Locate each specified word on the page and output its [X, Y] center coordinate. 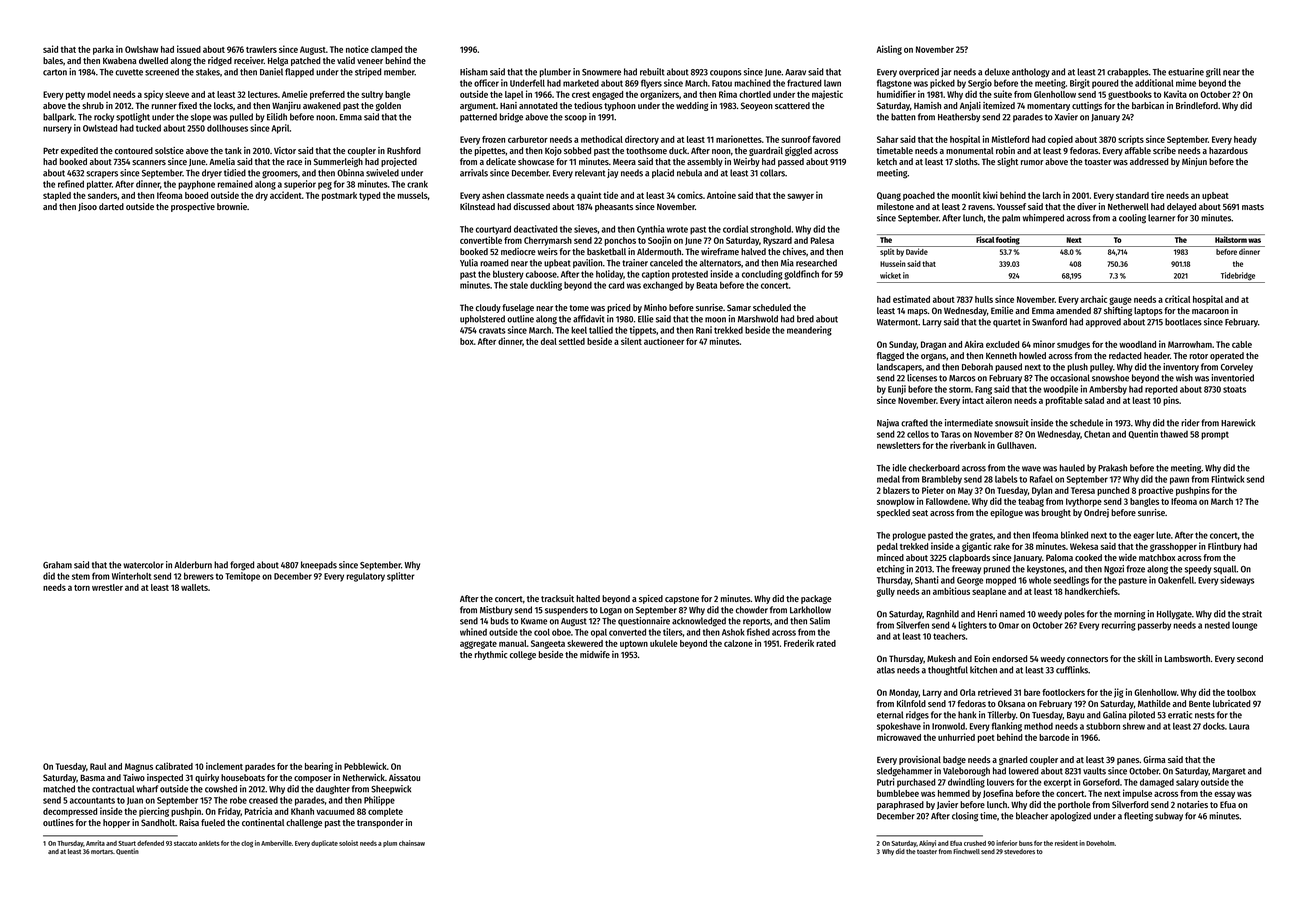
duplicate [324, 843]
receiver [249, 60]
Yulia [469, 263]
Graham [57, 565]
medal [888, 479]
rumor [1032, 162]
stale [519, 285]
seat [920, 513]
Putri [885, 782]
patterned [478, 117]
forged [242, 566]
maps [918, 312]
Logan [611, 611]
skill [1145, 658]
